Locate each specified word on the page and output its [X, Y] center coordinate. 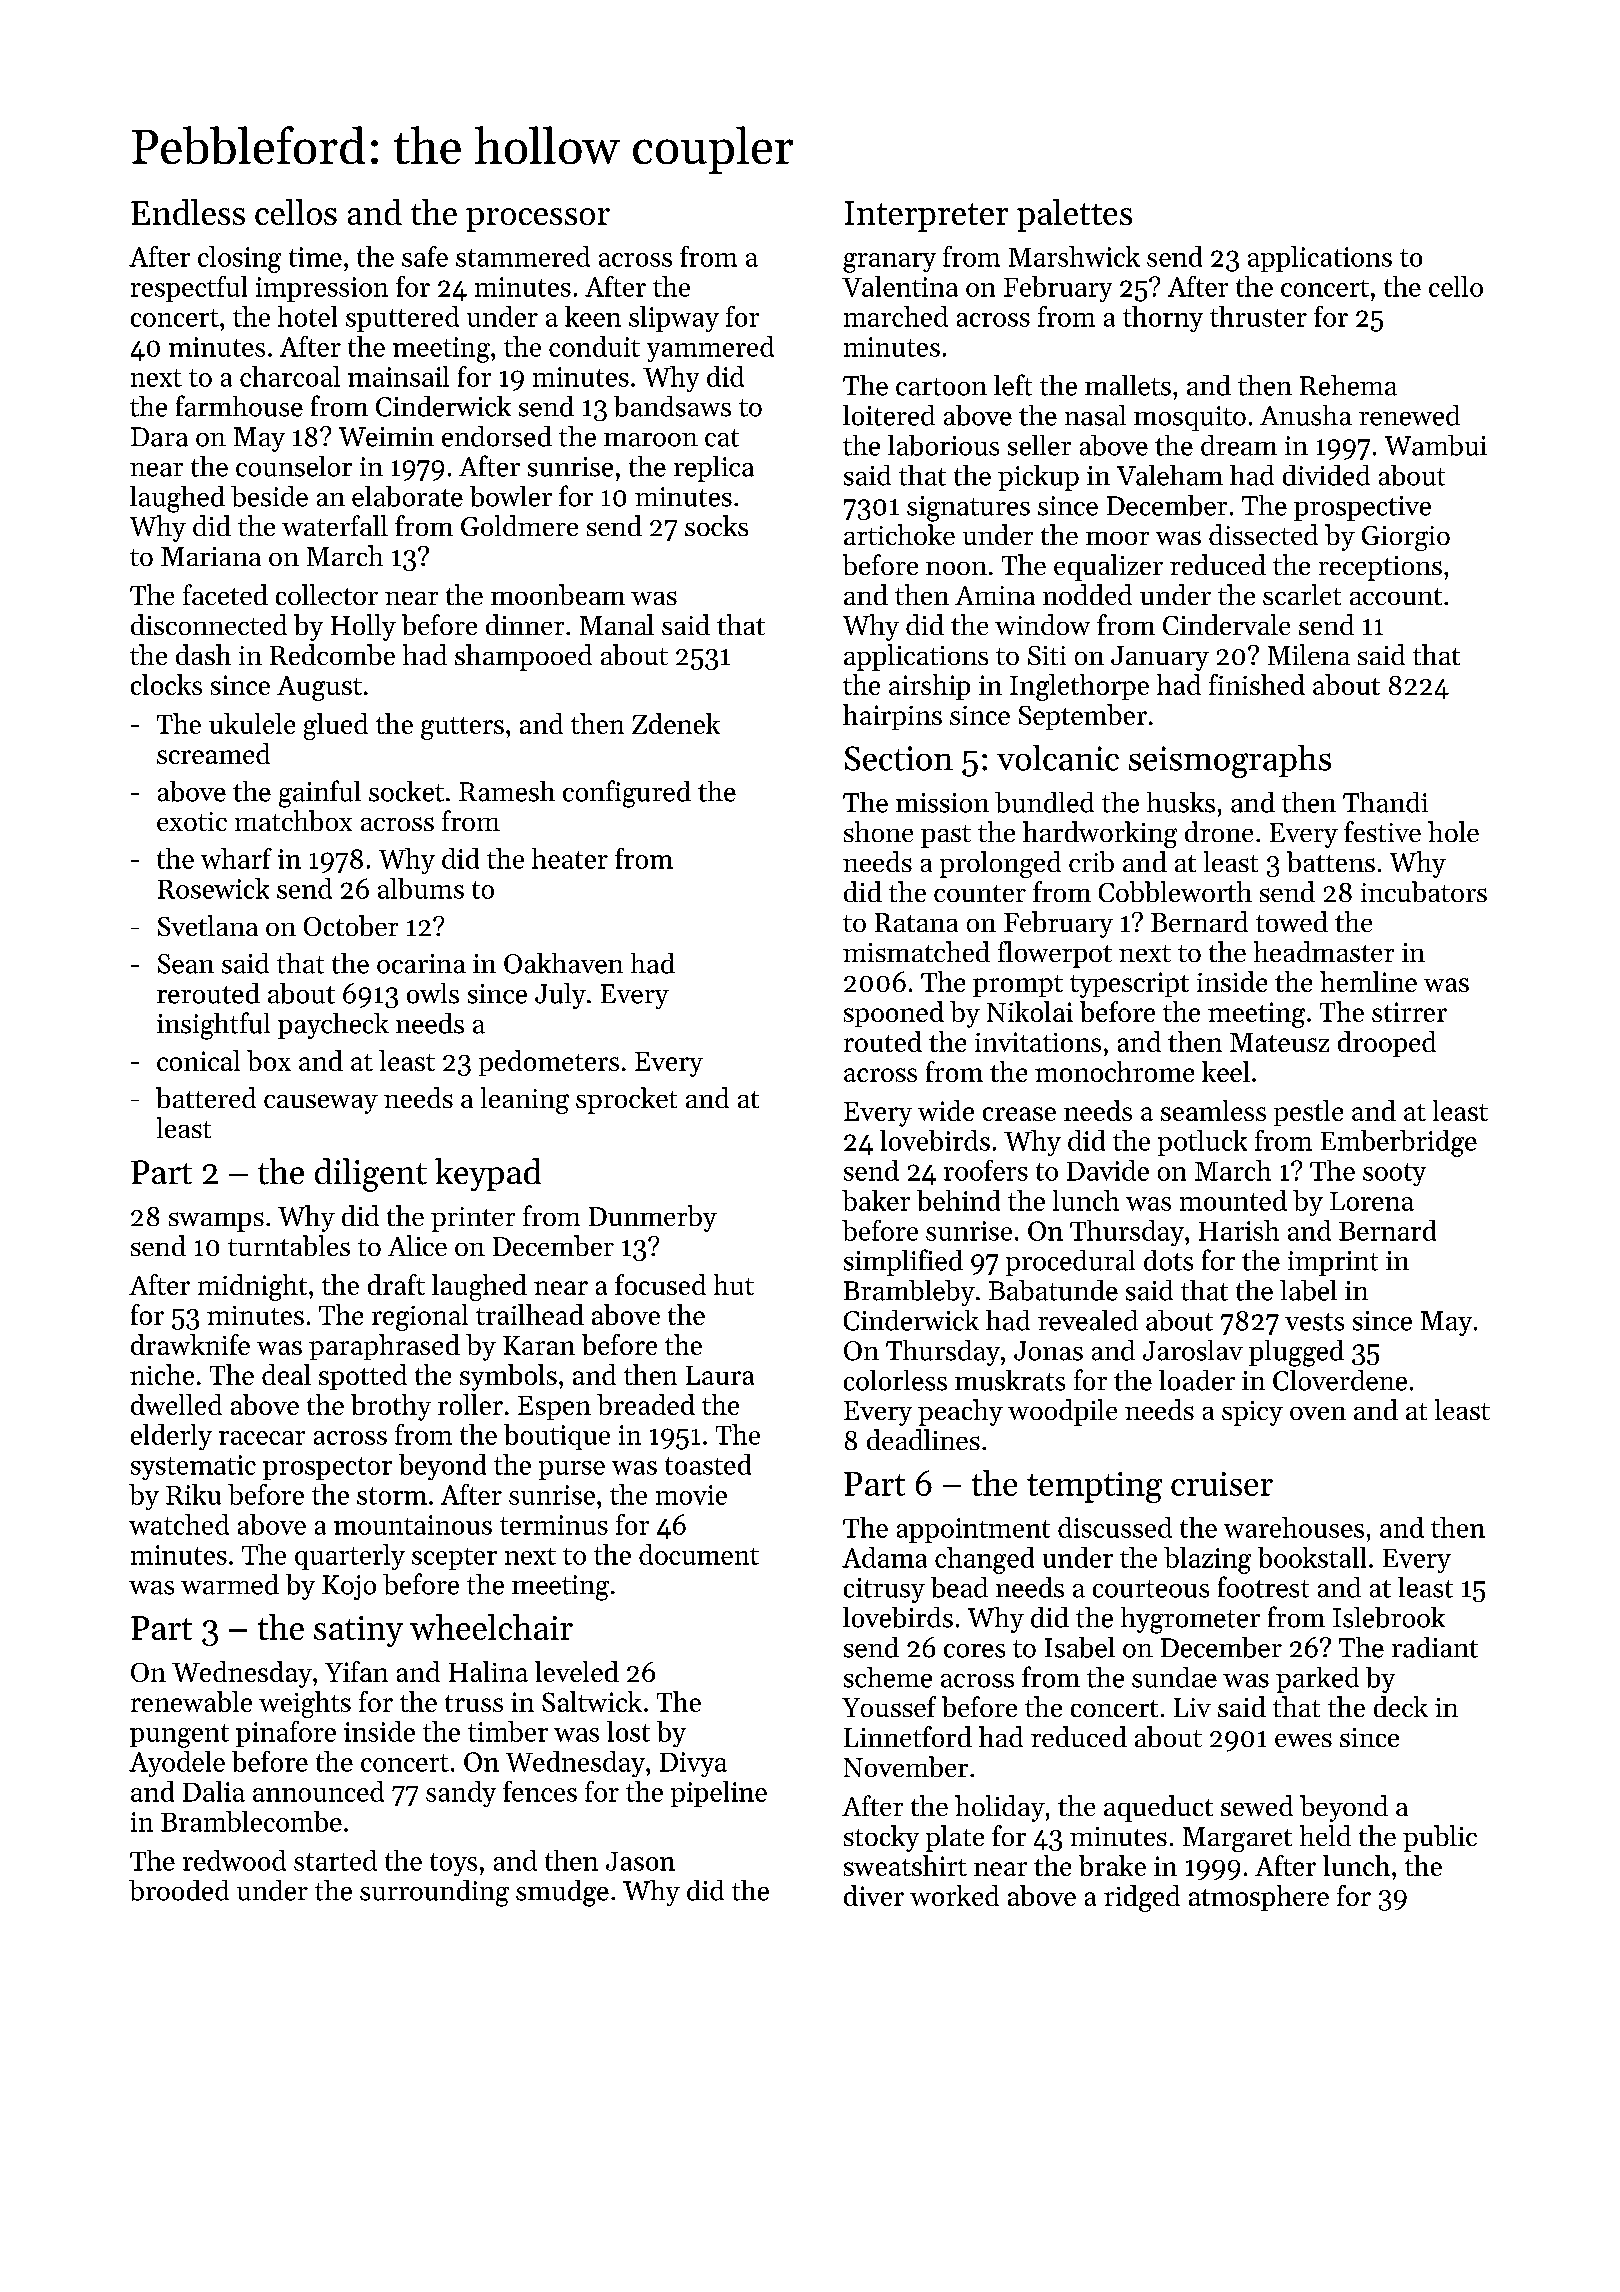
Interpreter [926, 216]
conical [198, 1060]
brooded [179, 1890]
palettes [1074, 215]
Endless [188, 212]
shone [878, 831]
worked [954, 1895]
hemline [1368, 981]
